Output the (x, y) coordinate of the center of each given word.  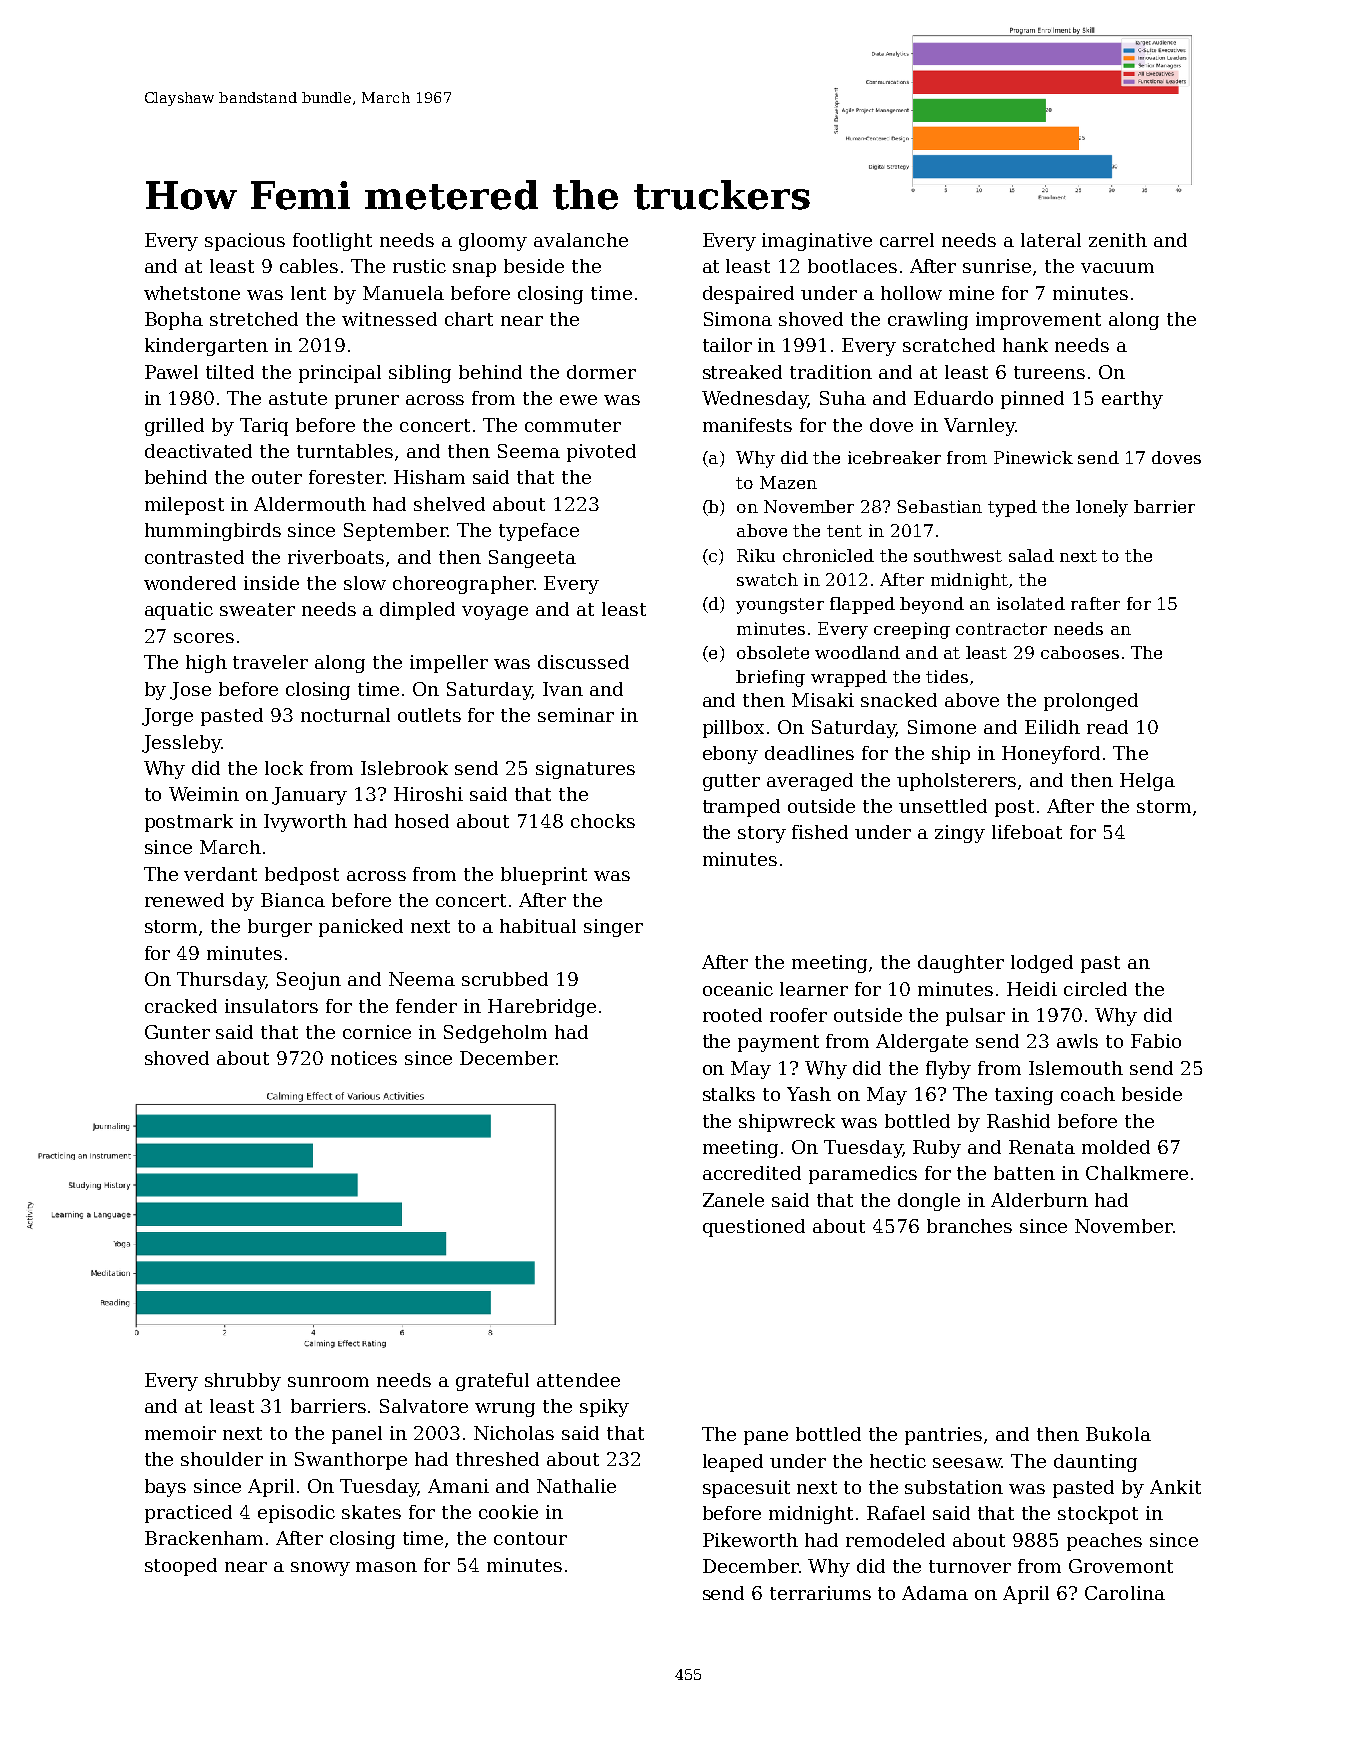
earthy (1132, 400)
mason (386, 1567)
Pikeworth (750, 1540)
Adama (935, 1593)
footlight (332, 242)
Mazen (788, 482)
